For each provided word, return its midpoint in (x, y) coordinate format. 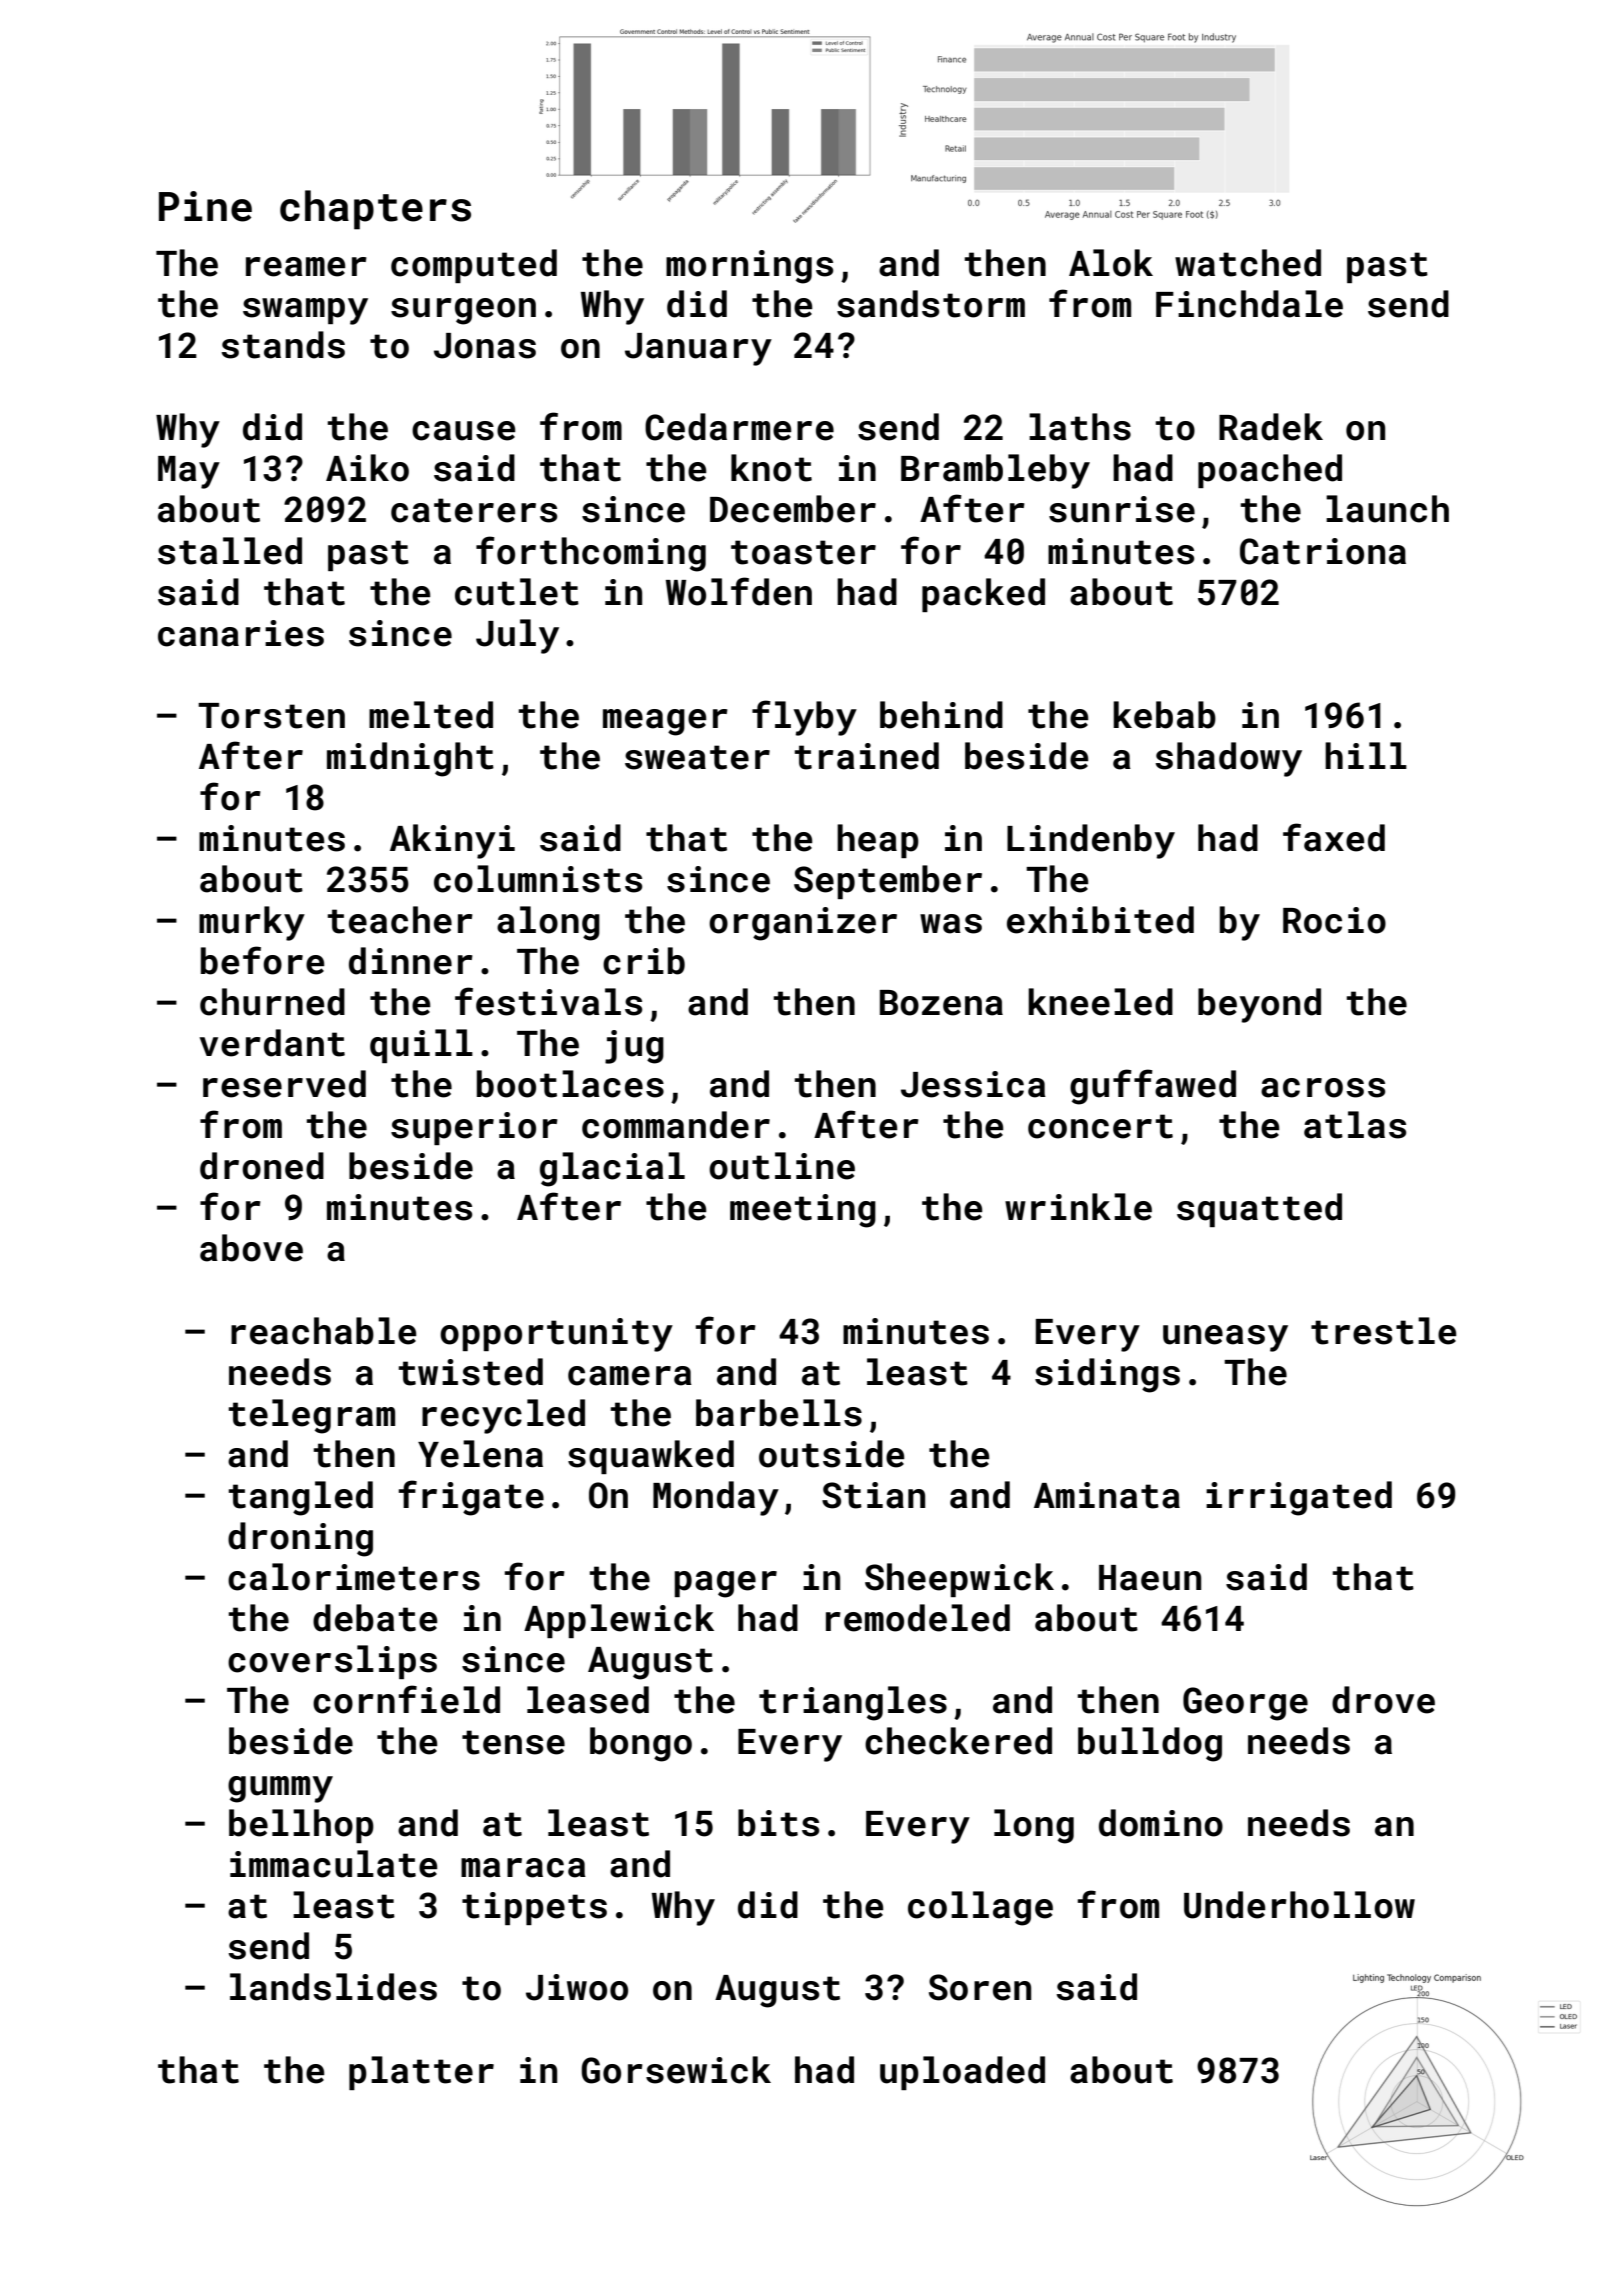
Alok (1111, 263)
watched (1248, 263)
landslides (333, 1987)
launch (1387, 509)
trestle (1383, 1331)
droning (300, 1539)
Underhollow (1299, 1905)
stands (283, 345)
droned (262, 1166)
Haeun (1150, 1578)
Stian (873, 1495)
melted (431, 715)
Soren (980, 1987)
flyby (804, 718)
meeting (803, 1211)
